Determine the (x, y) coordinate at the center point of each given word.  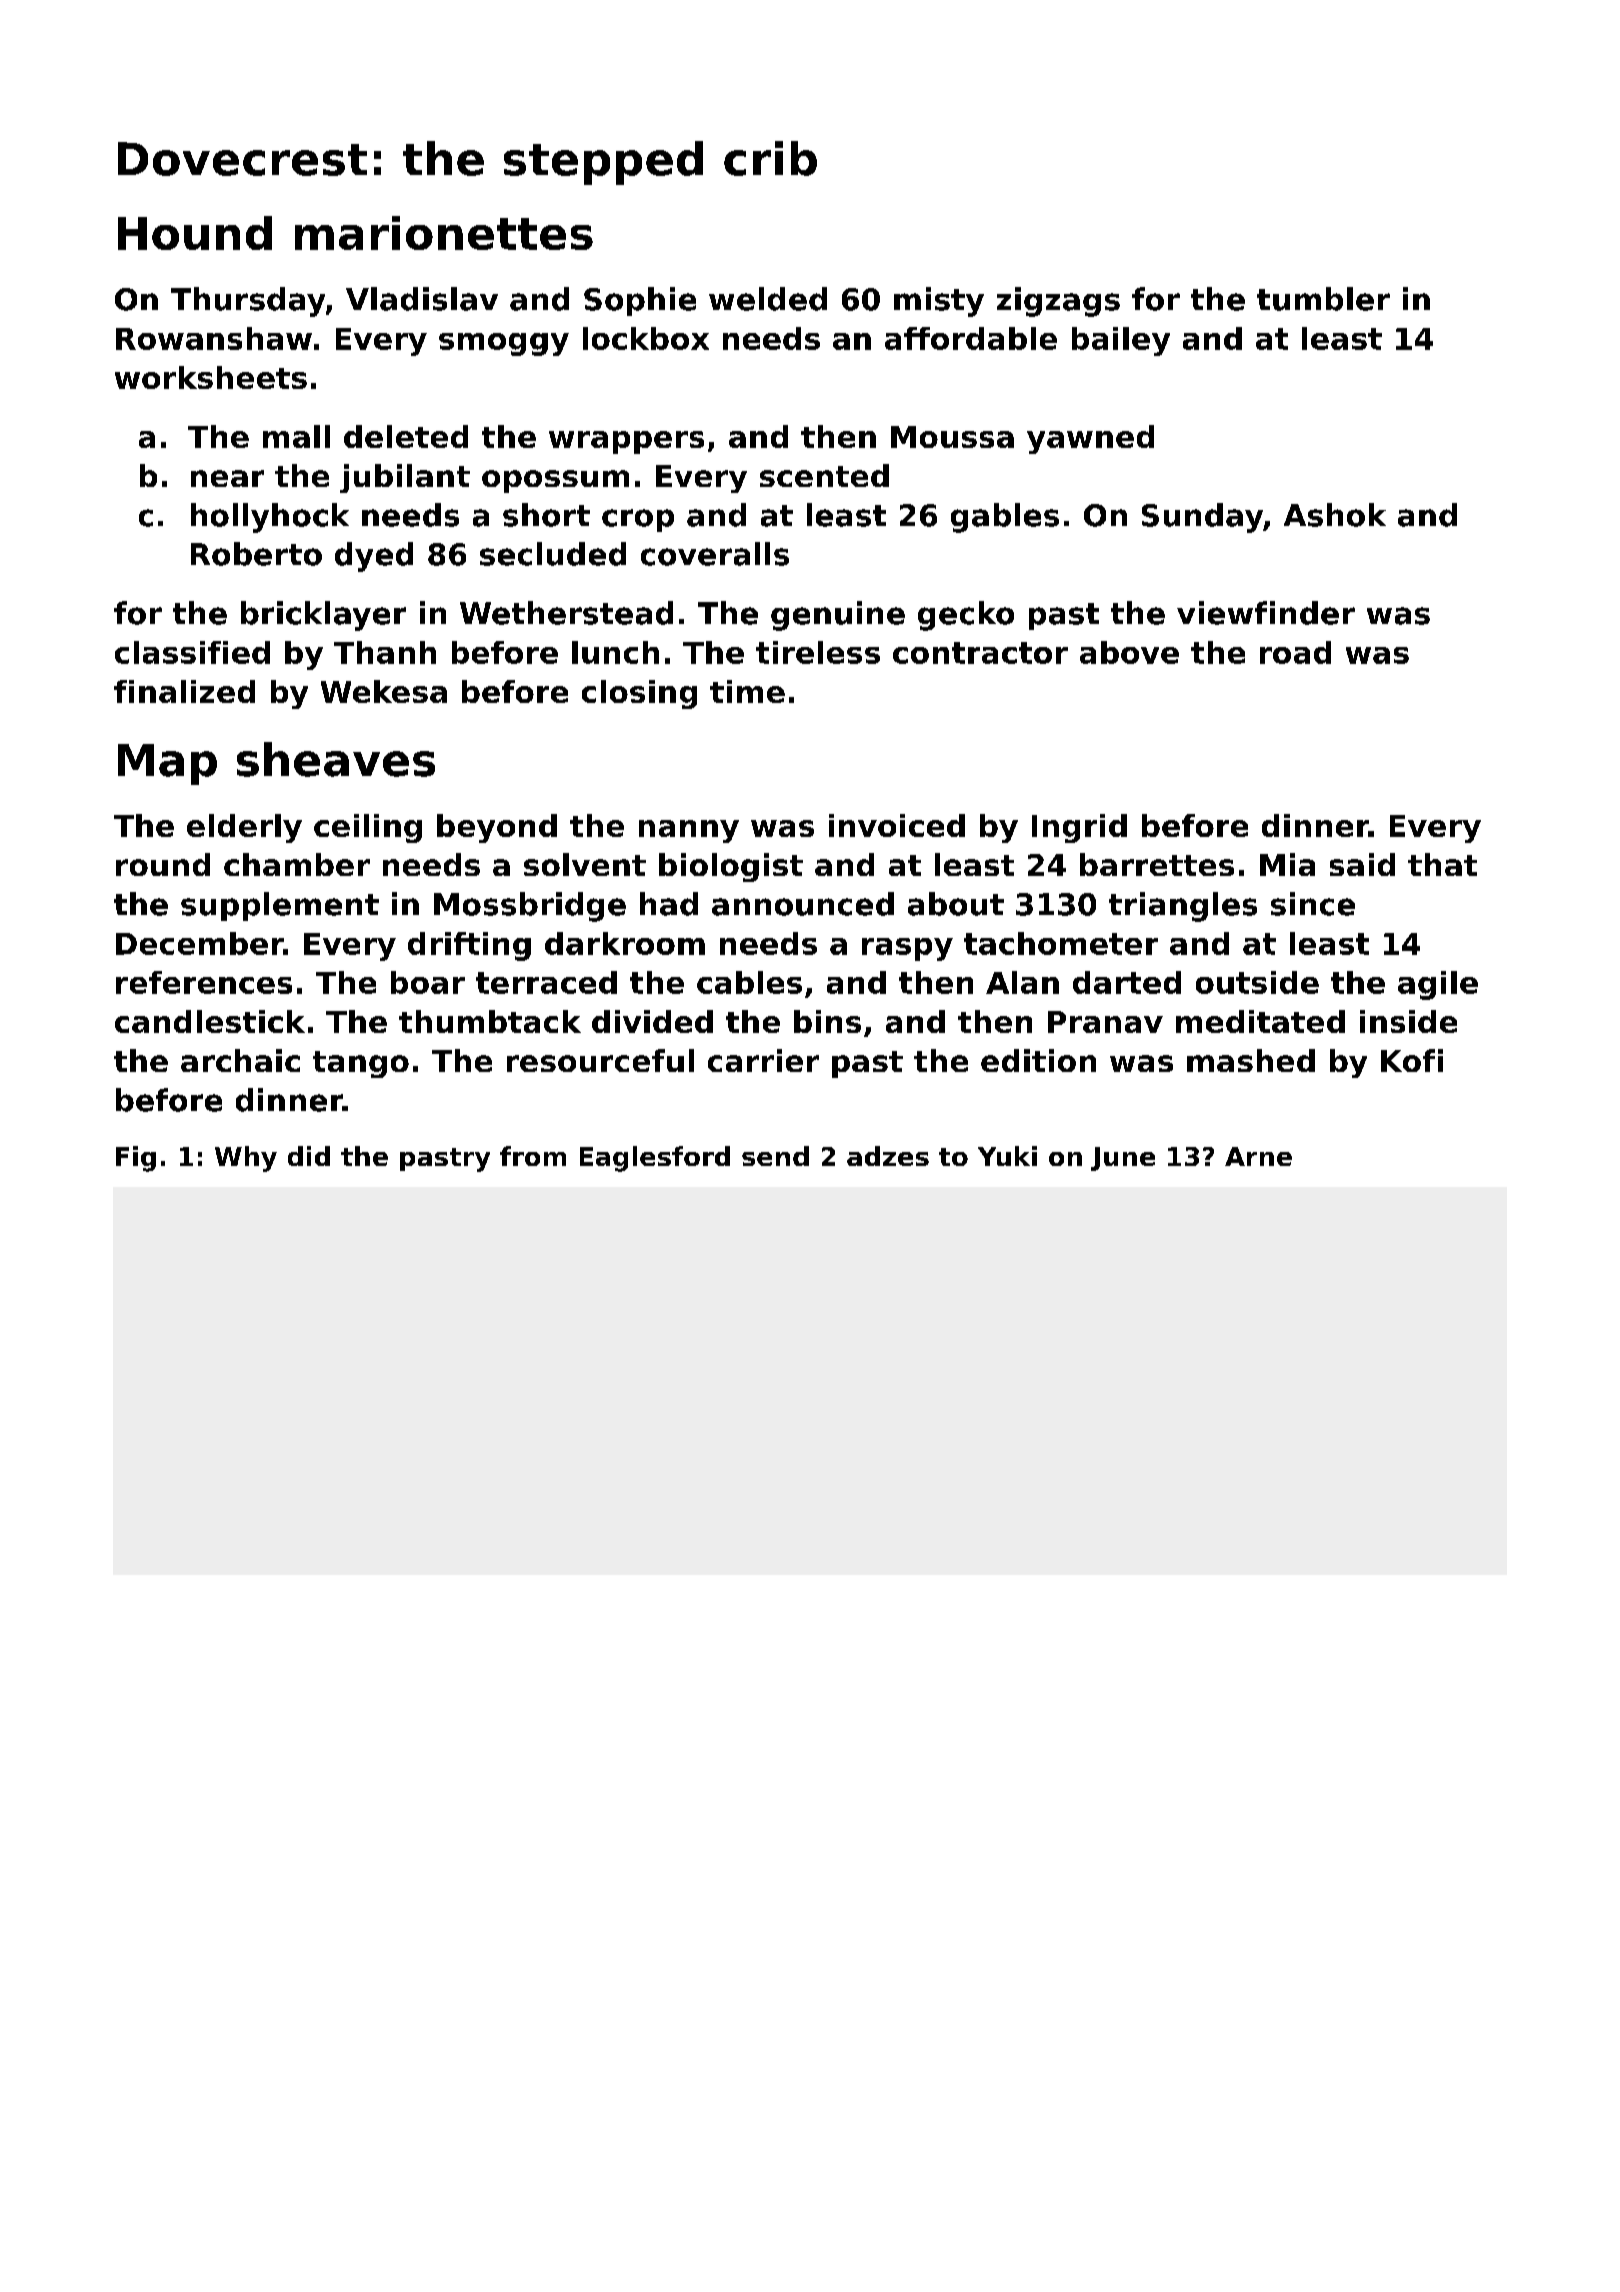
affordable (971, 338)
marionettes (444, 233)
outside (1257, 982)
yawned (1090, 439)
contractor (980, 653)
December (200, 943)
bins (827, 1021)
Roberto (256, 554)
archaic (240, 1060)
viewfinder (1266, 613)
